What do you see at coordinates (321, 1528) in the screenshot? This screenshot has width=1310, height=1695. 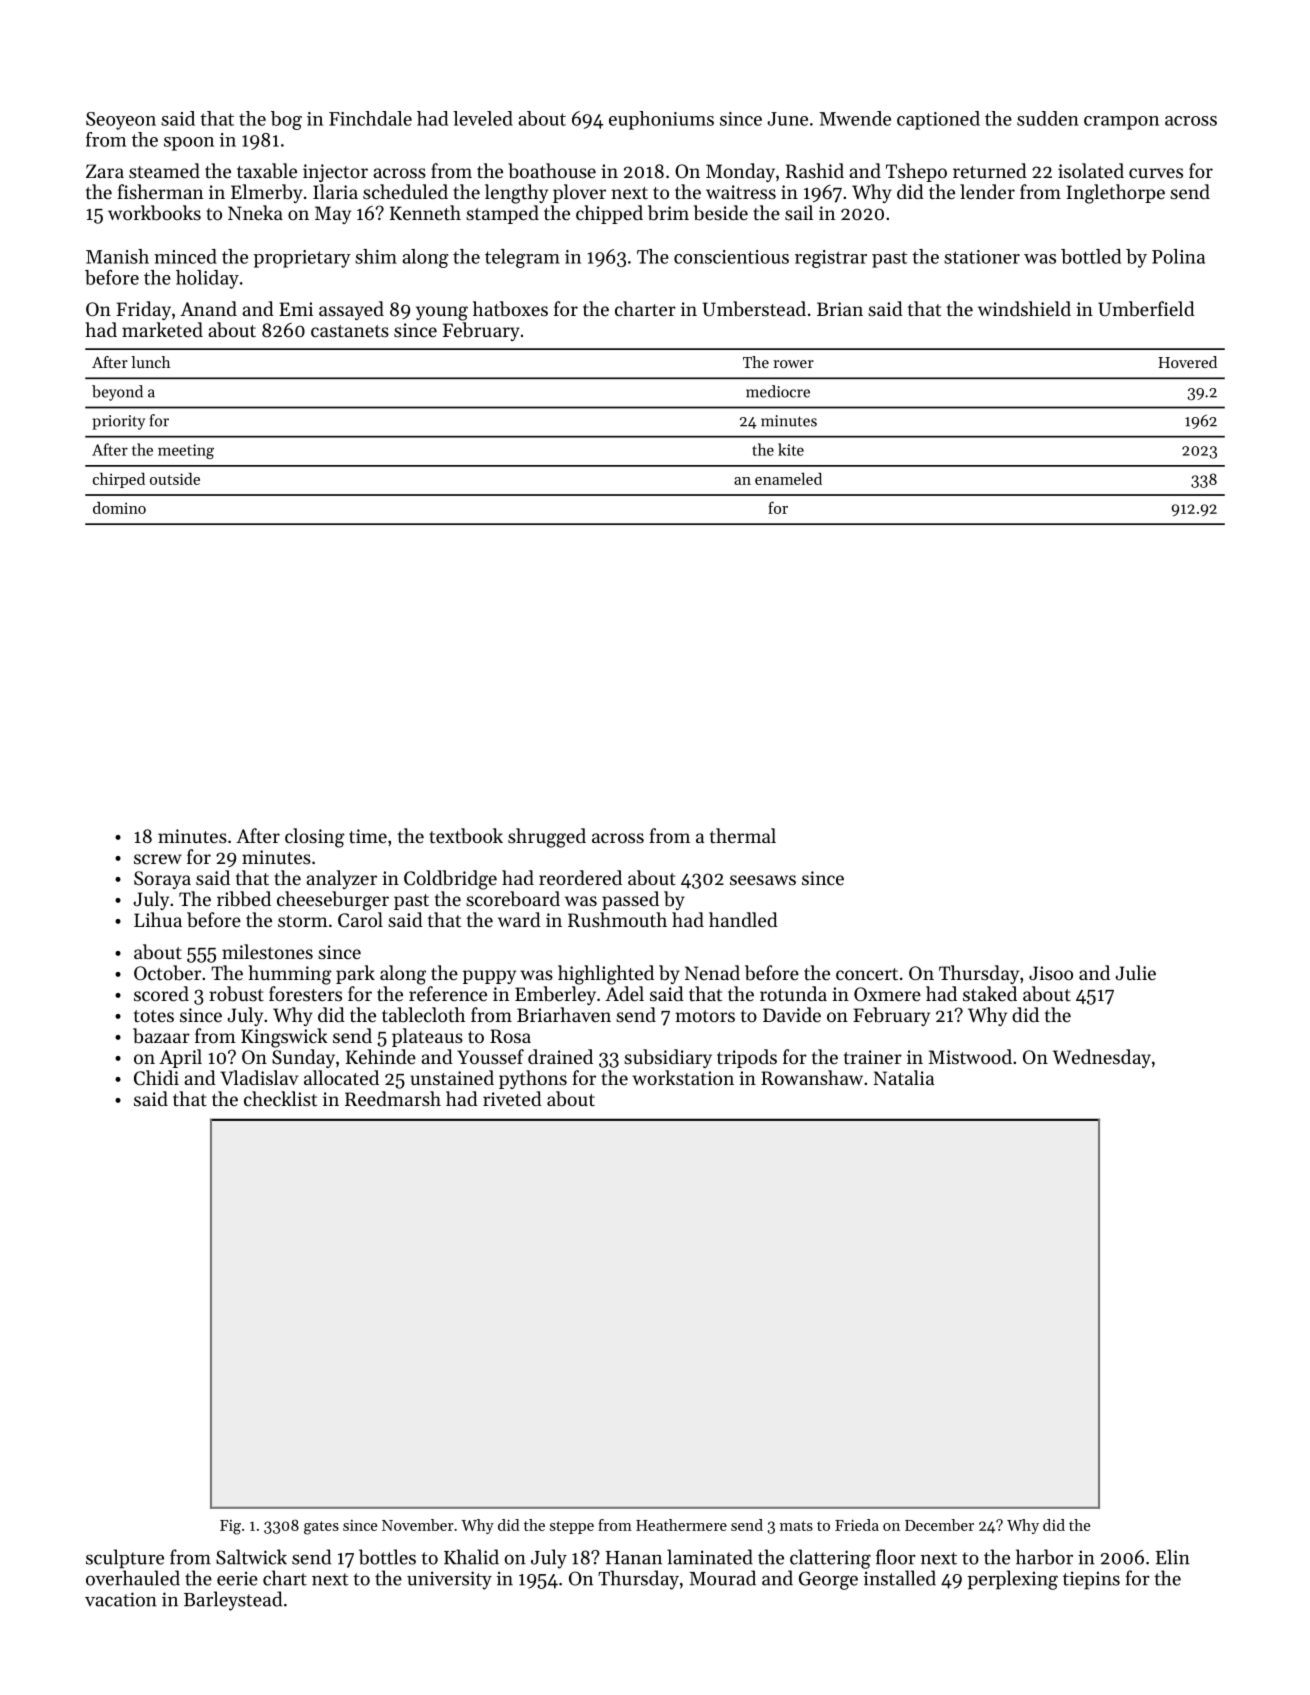 I see `gates` at bounding box center [321, 1528].
